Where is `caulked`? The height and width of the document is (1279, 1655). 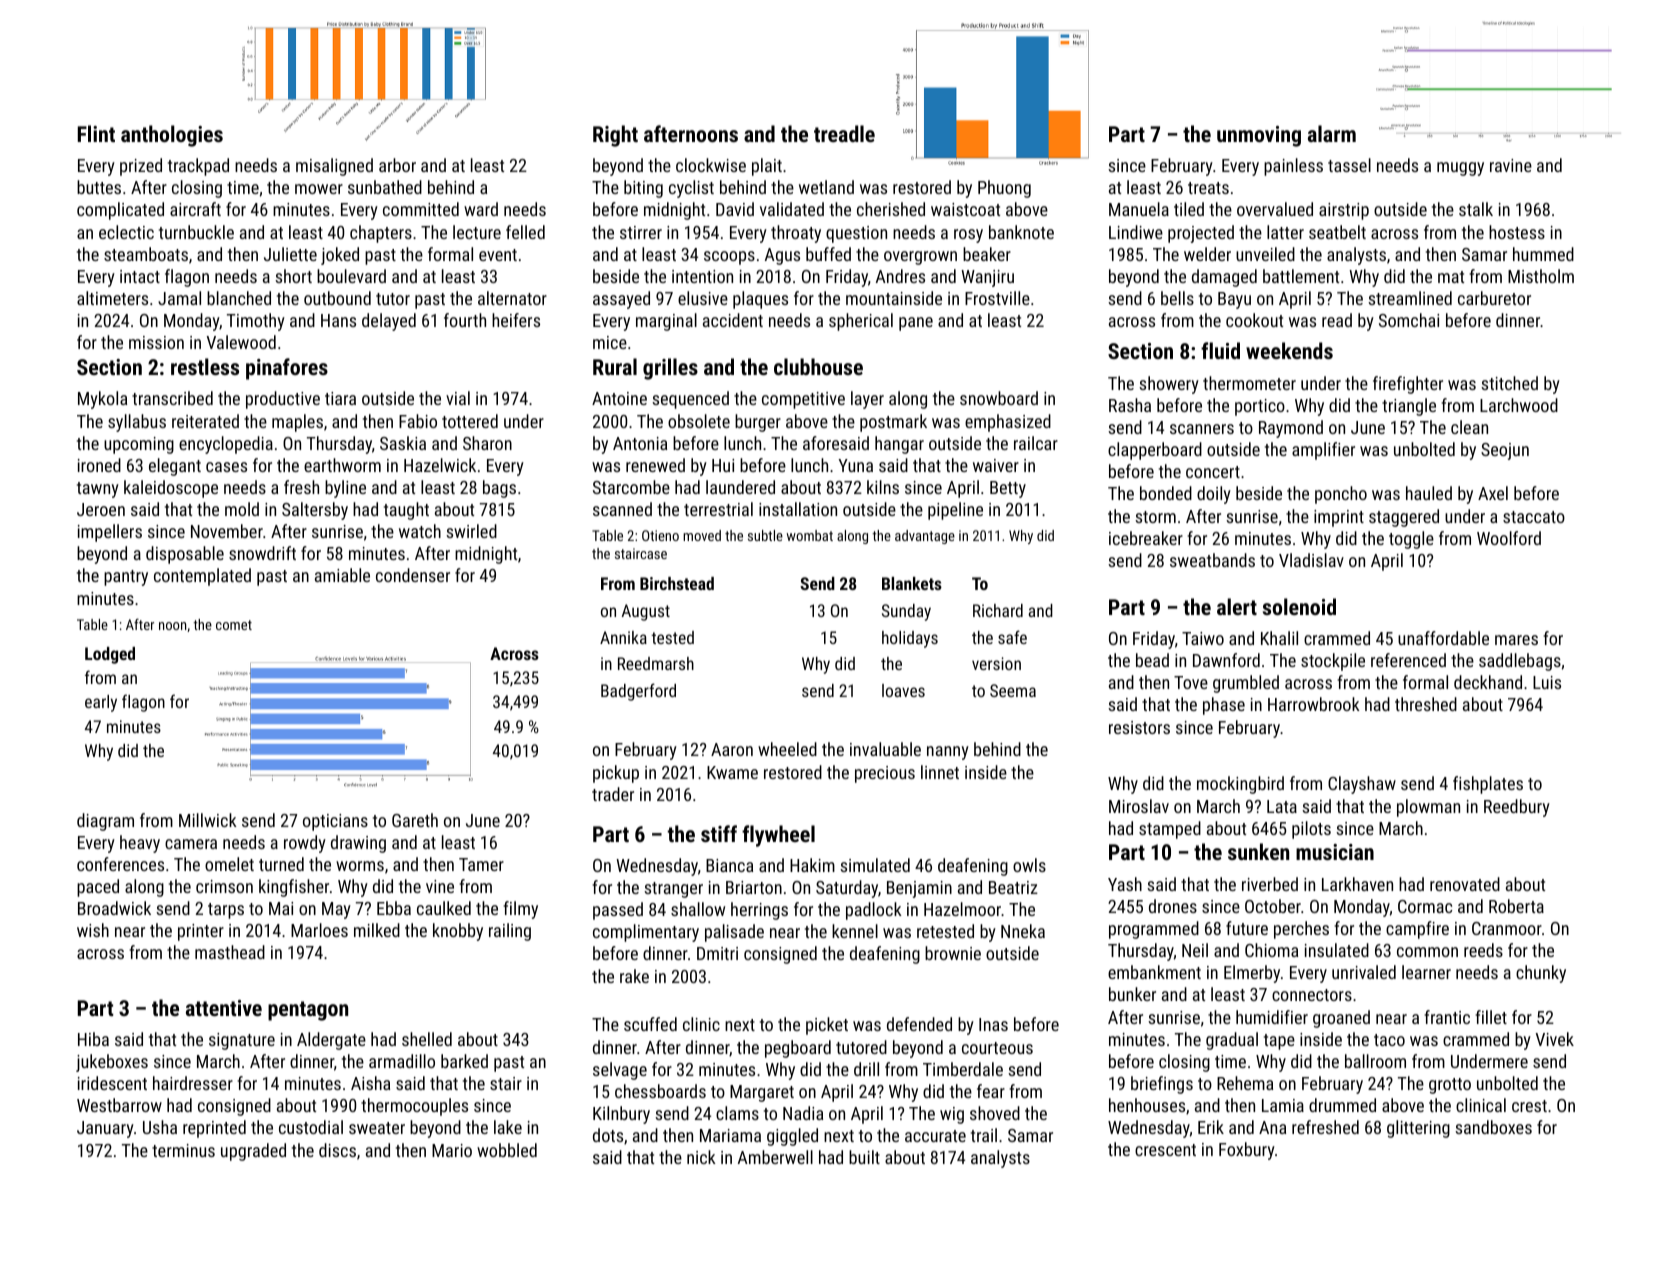
caulked is located at coordinates (444, 908).
